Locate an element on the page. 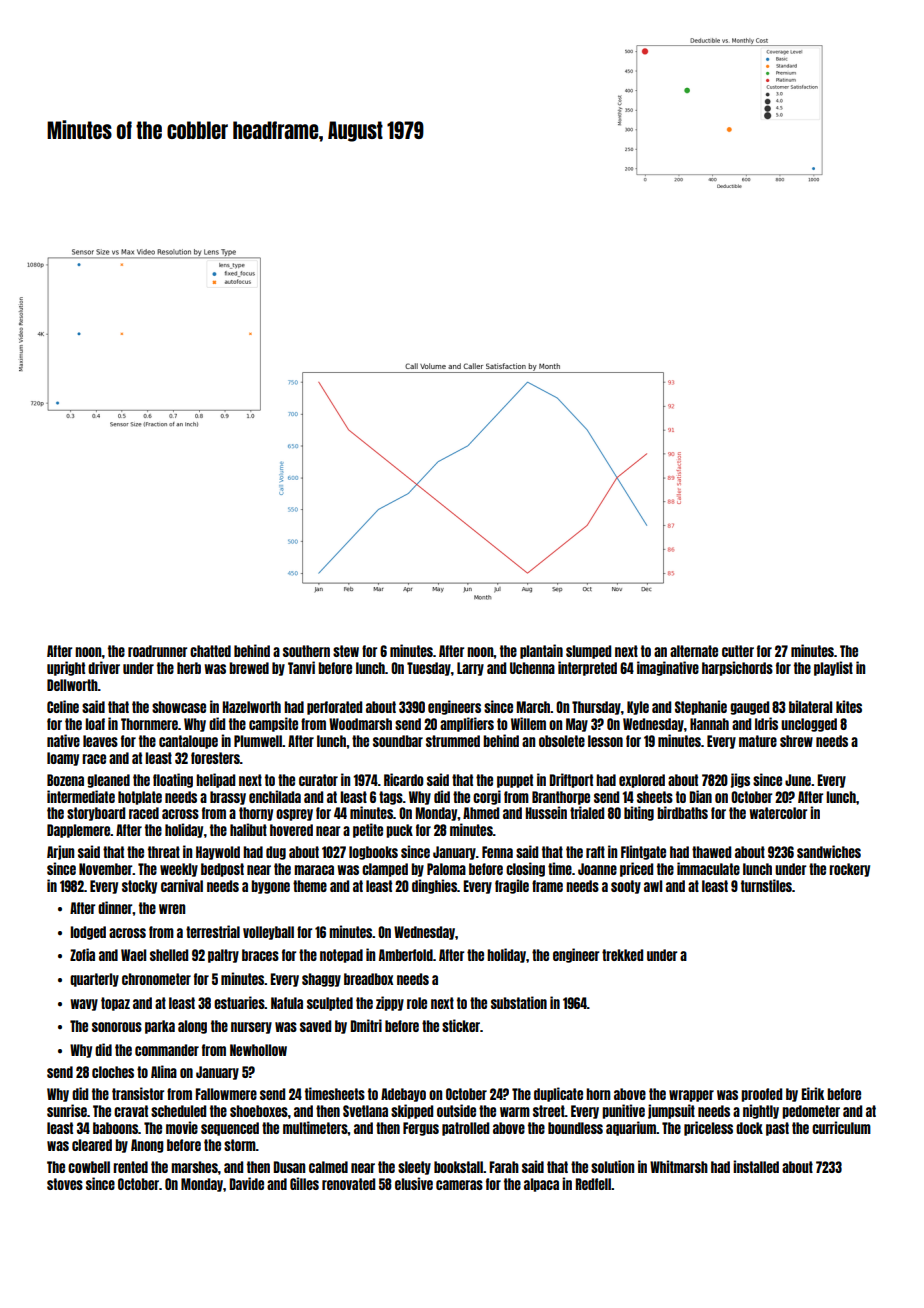 Image resolution: width=924 pixels, height=1308 pixels. sonorous is located at coordinates (117, 1027).
